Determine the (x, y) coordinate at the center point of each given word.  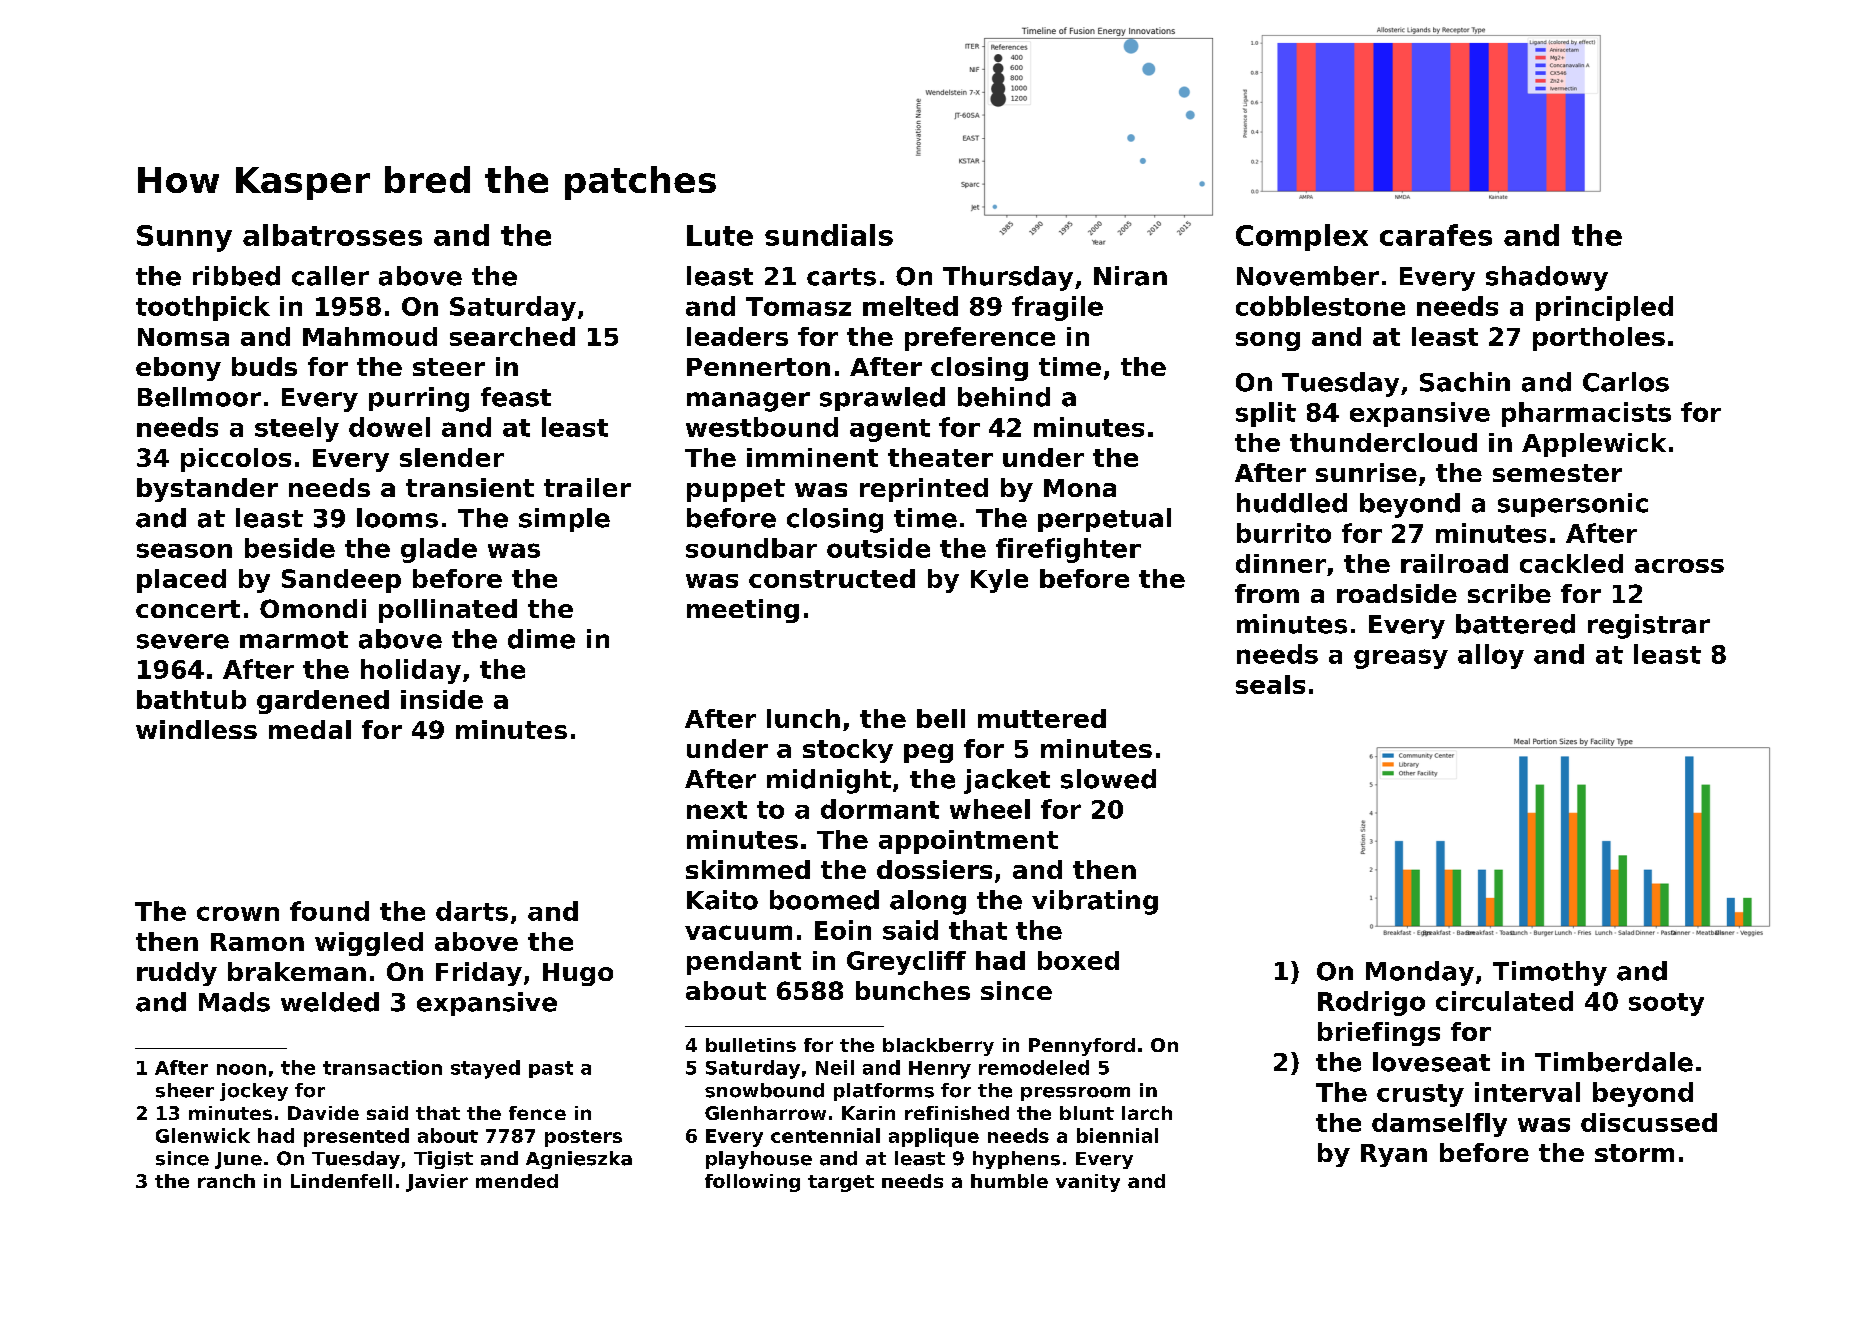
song (1268, 341)
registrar (1649, 626)
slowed (1108, 779)
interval (1527, 1092)
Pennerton (758, 367)
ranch (226, 1181)
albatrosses (332, 235)
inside (442, 699)
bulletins (751, 1045)
